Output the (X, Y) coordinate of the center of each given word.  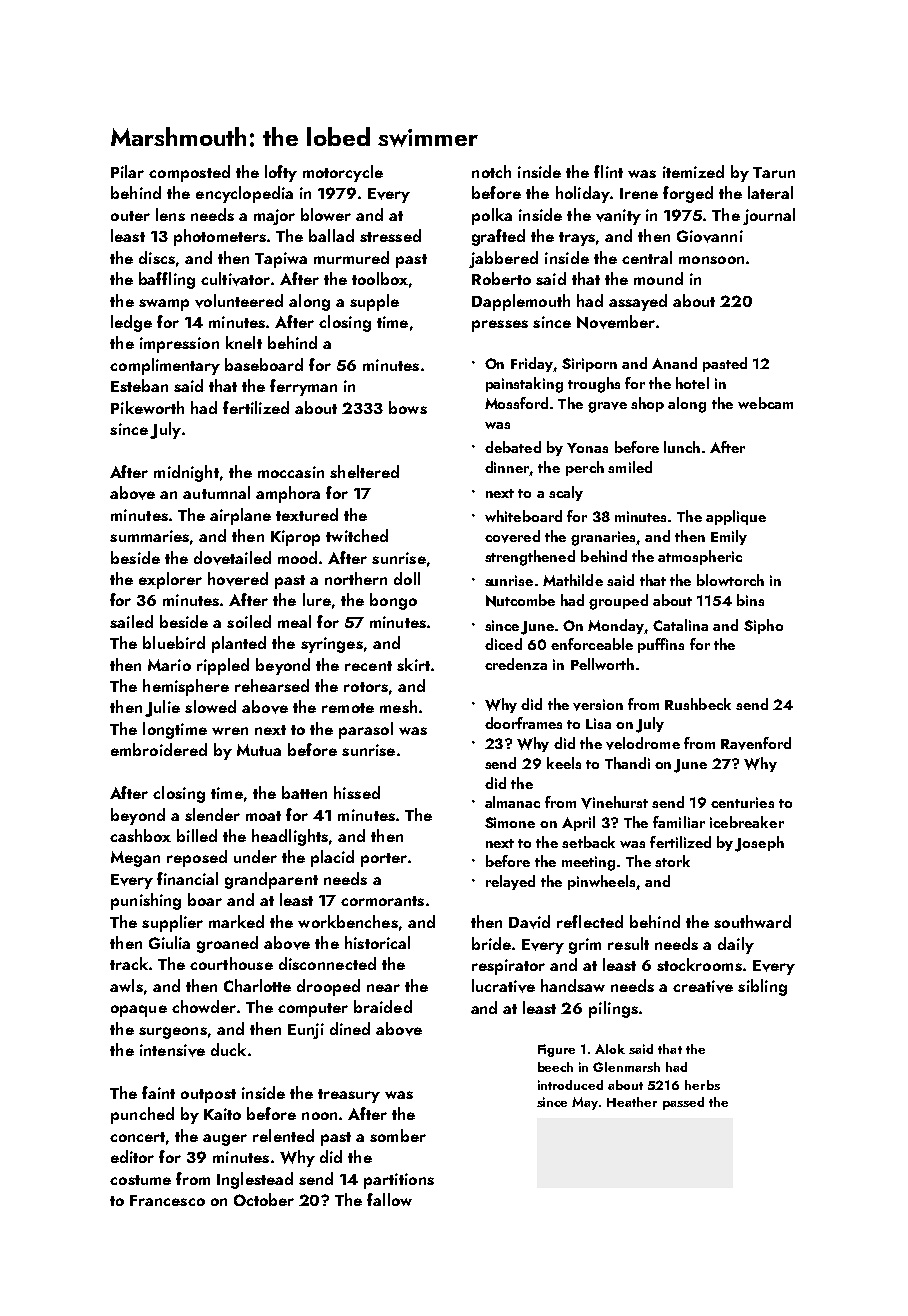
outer (130, 216)
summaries (149, 536)
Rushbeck (698, 704)
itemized (693, 171)
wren (230, 731)
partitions (399, 1181)
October (264, 1199)
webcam (765, 403)
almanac (512, 802)
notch (491, 171)
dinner (507, 468)
